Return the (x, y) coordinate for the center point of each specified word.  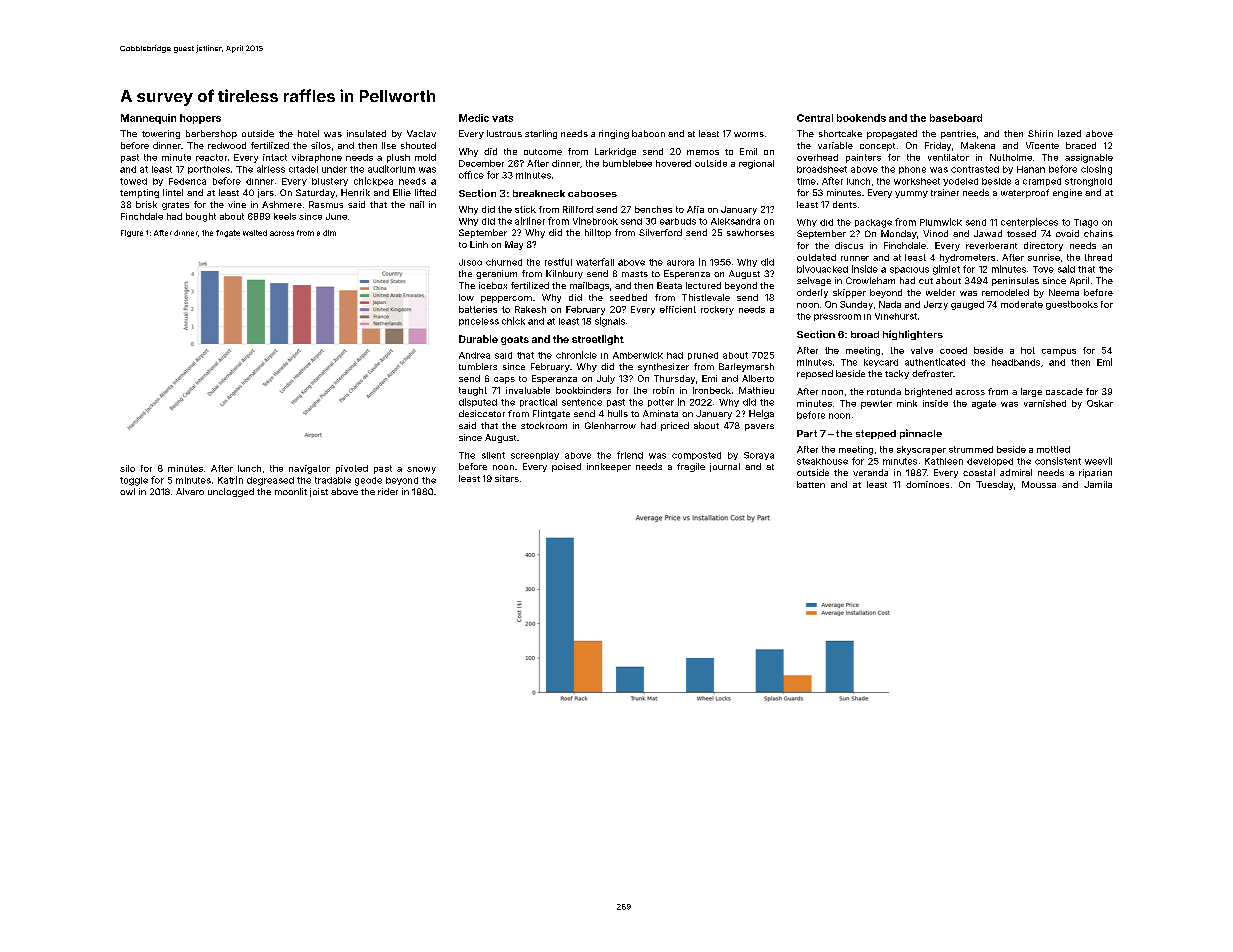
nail (417, 204)
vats (502, 118)
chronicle (576, 355)
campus (1059, 352)
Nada (890, 304)
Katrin (230, 480)
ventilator (948, 157)
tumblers (478, 366)
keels (285, 216)
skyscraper (921, 450)
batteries (478, 309)
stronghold (1088, 182)
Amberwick (638, 355)
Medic (474, 118)
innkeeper (609, 467)
